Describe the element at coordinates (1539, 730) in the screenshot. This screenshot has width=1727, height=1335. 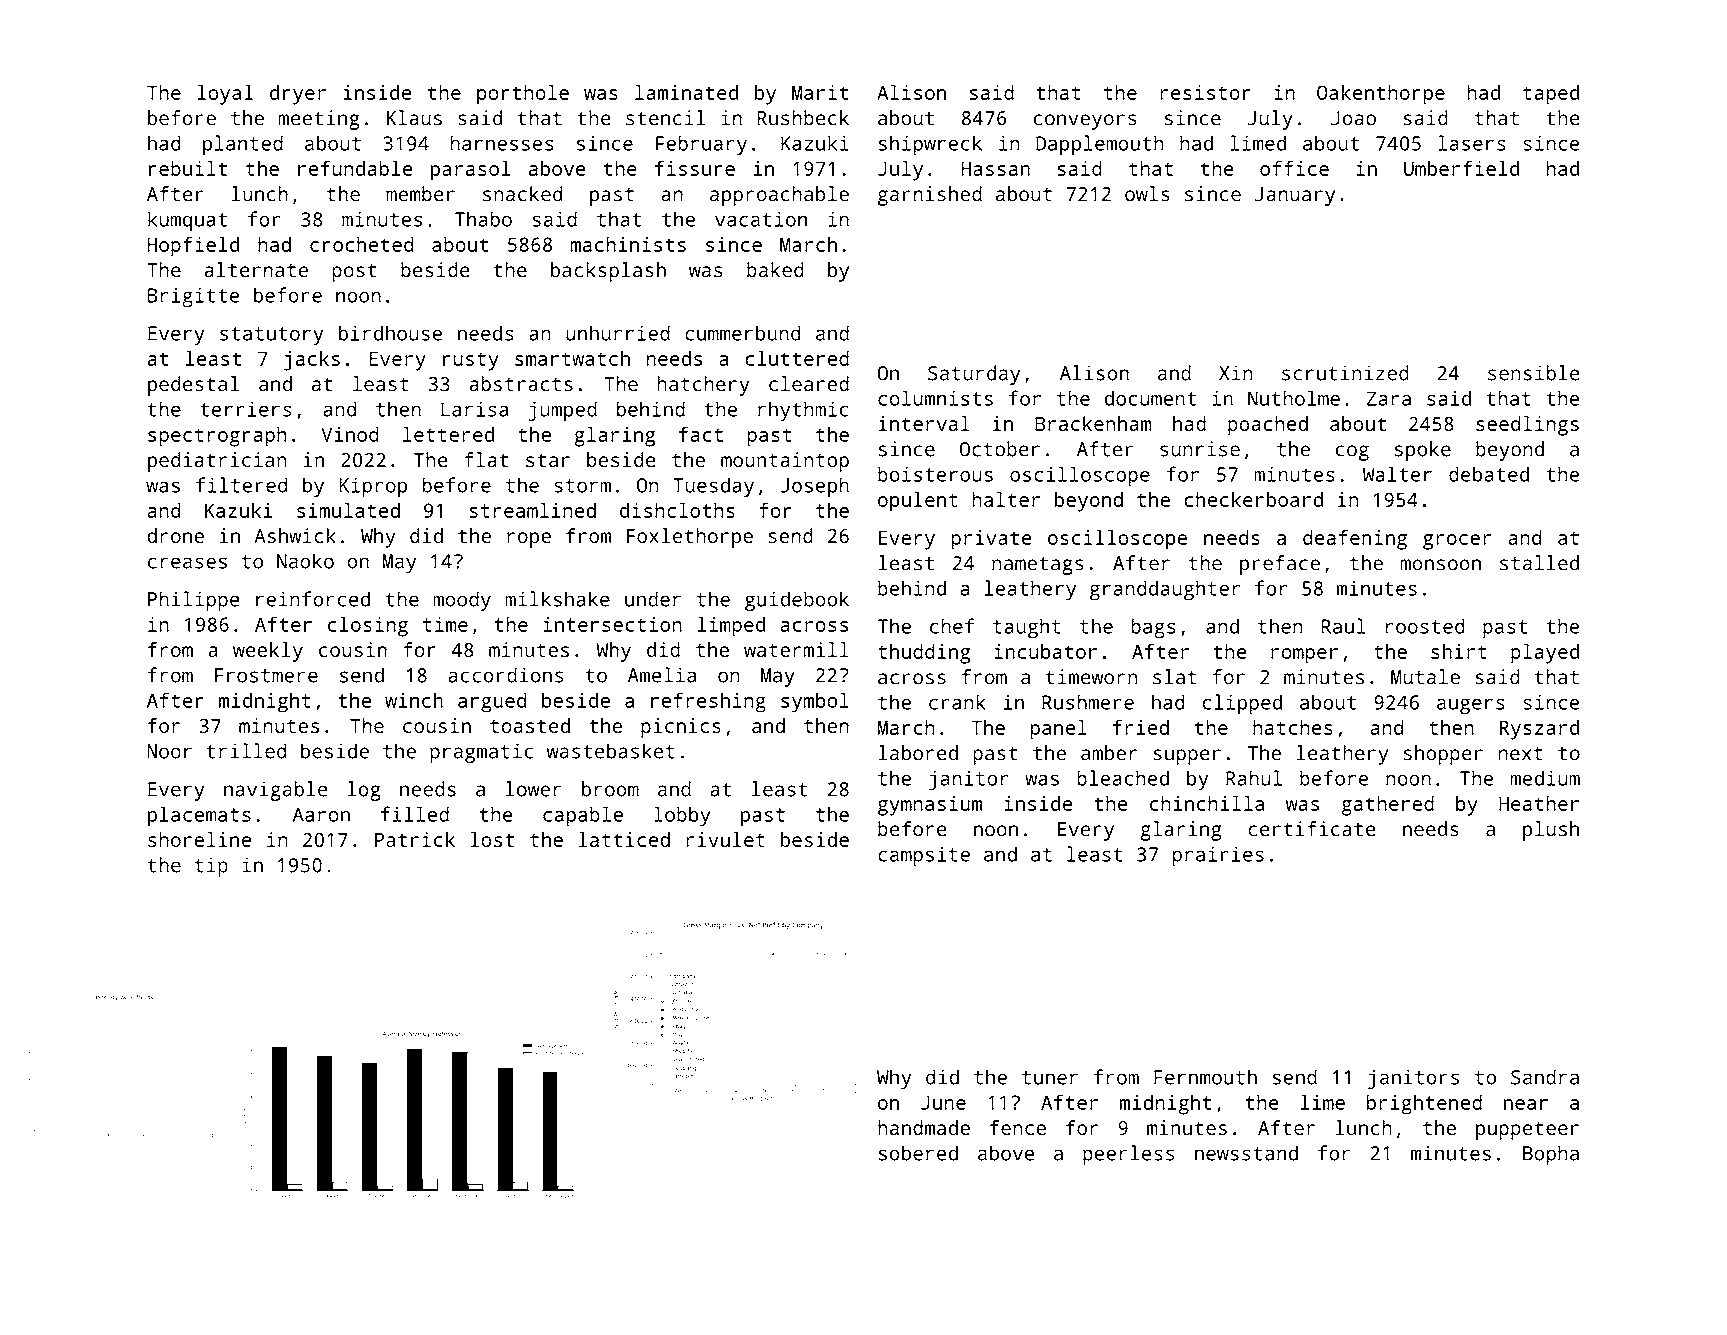
I see `Ryszard` at that location.
